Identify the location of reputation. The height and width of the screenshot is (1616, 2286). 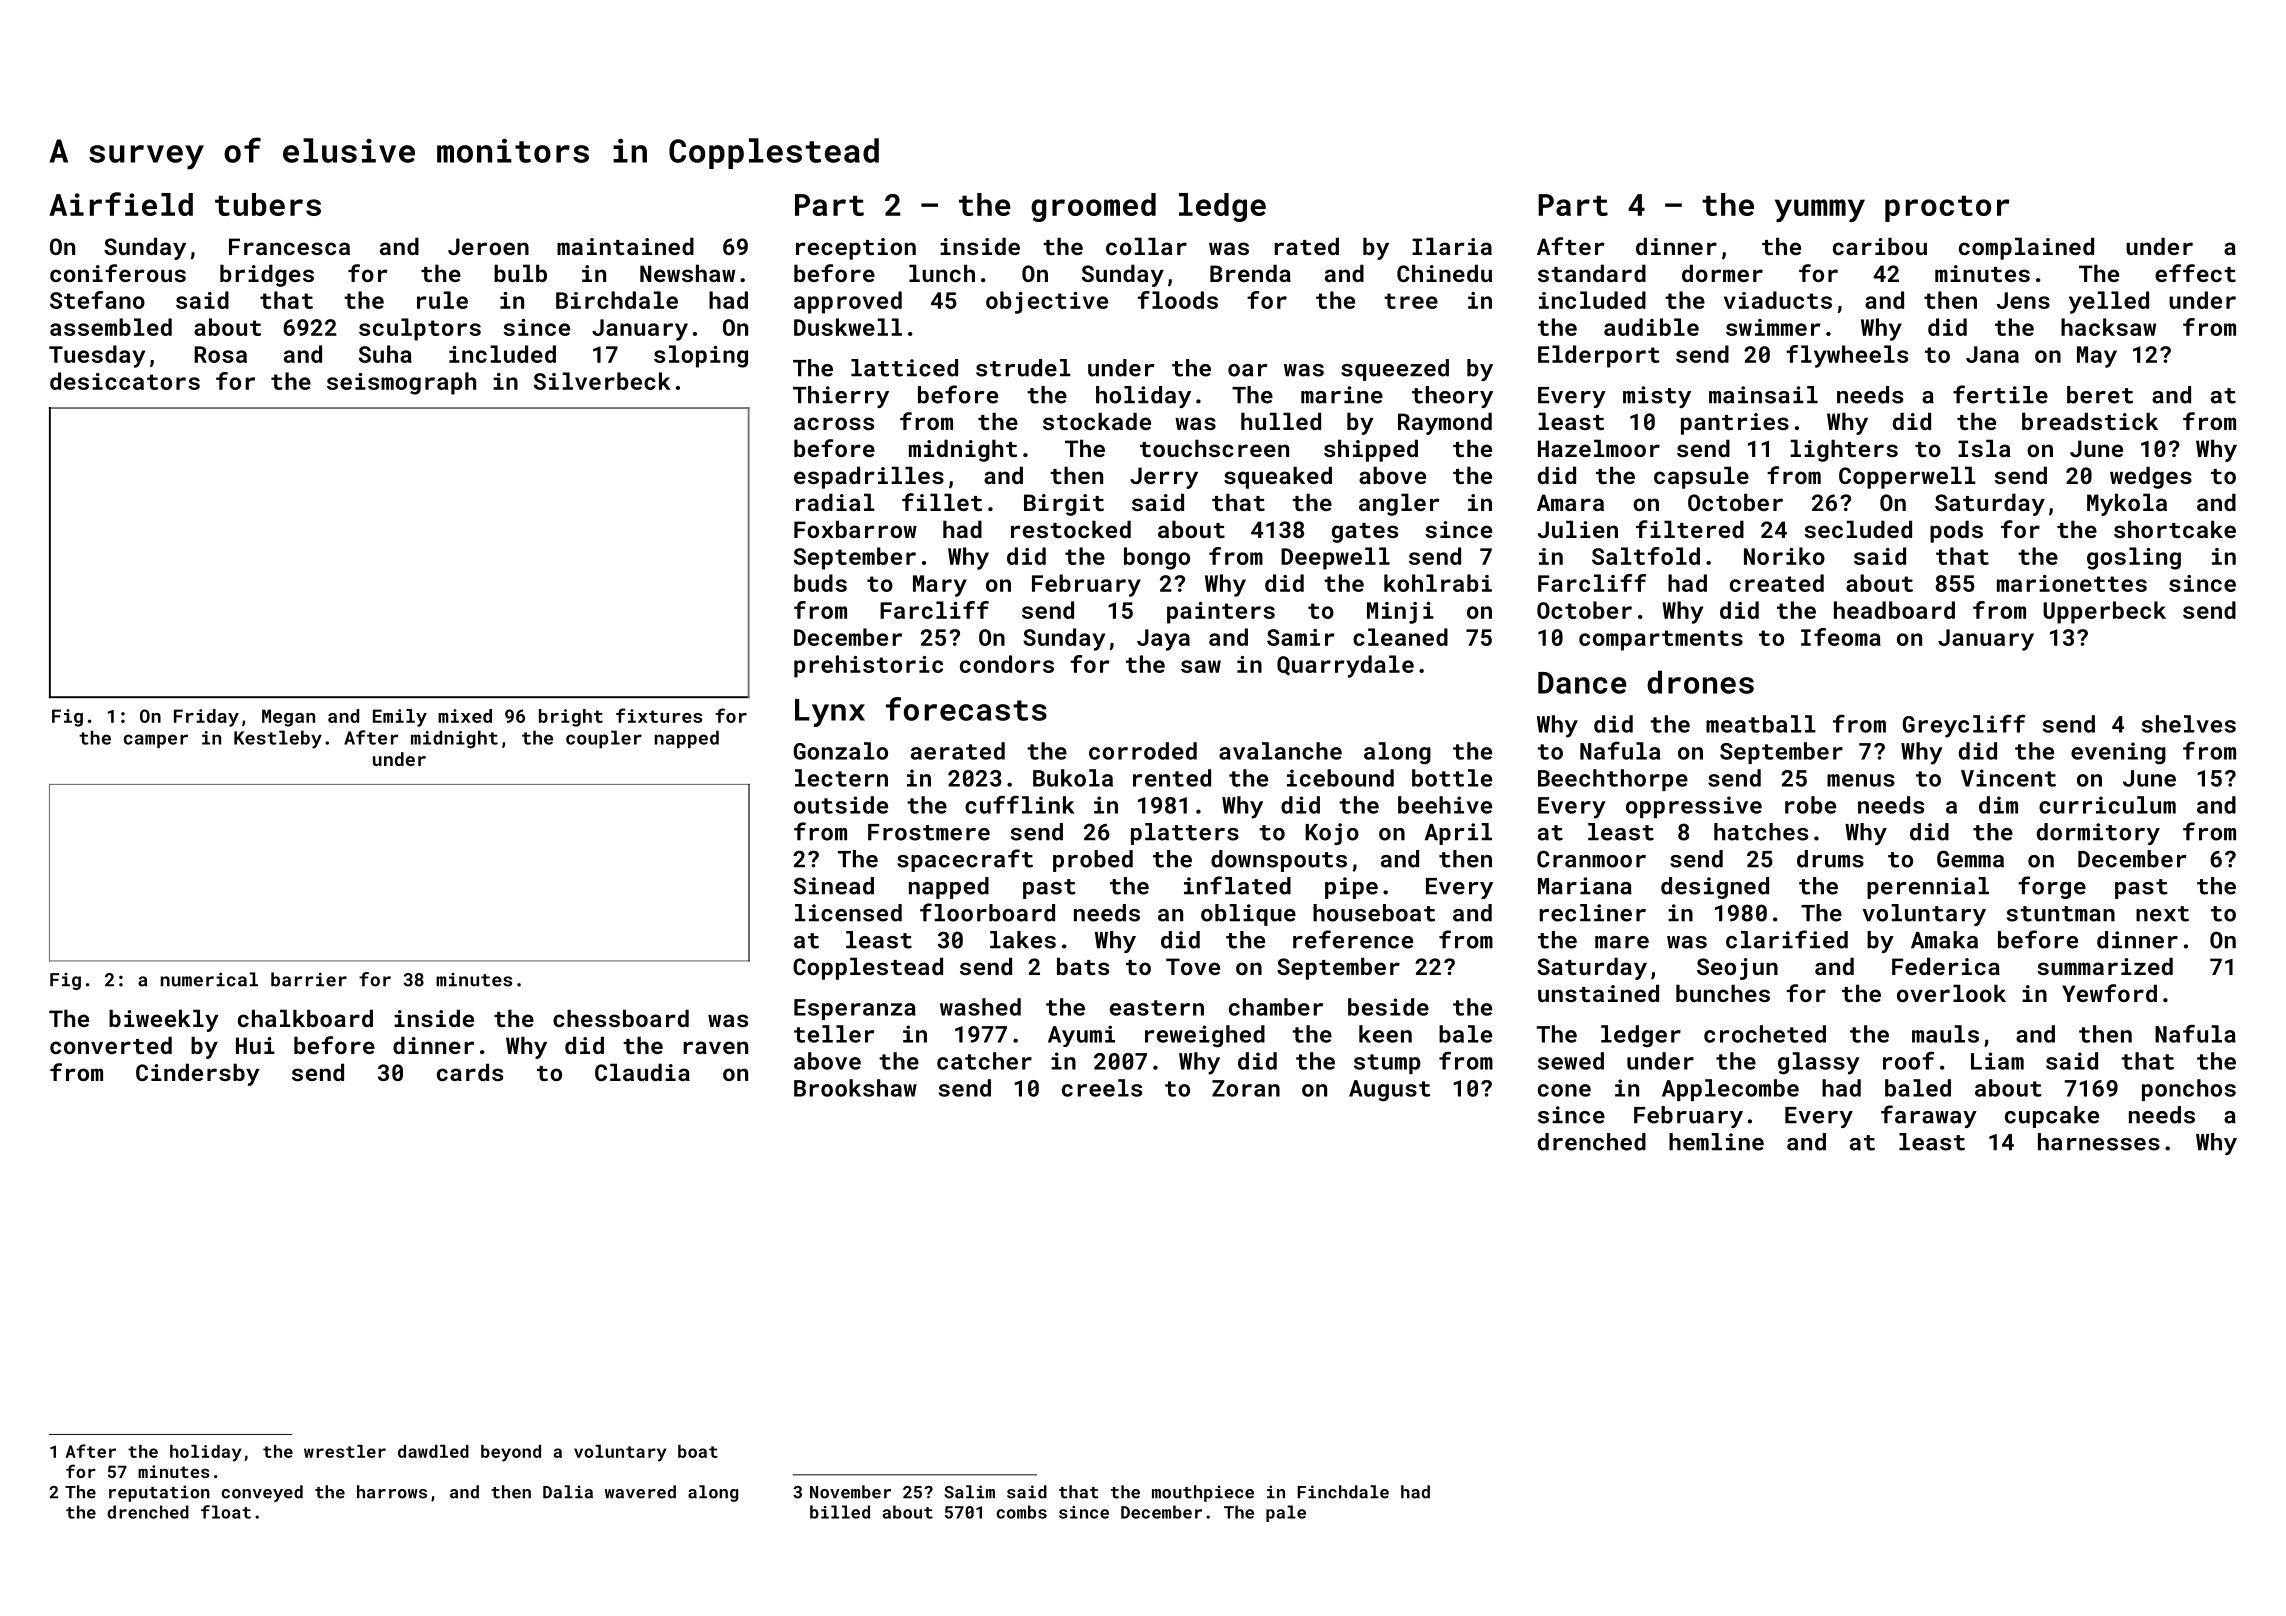
(159, 1493).
